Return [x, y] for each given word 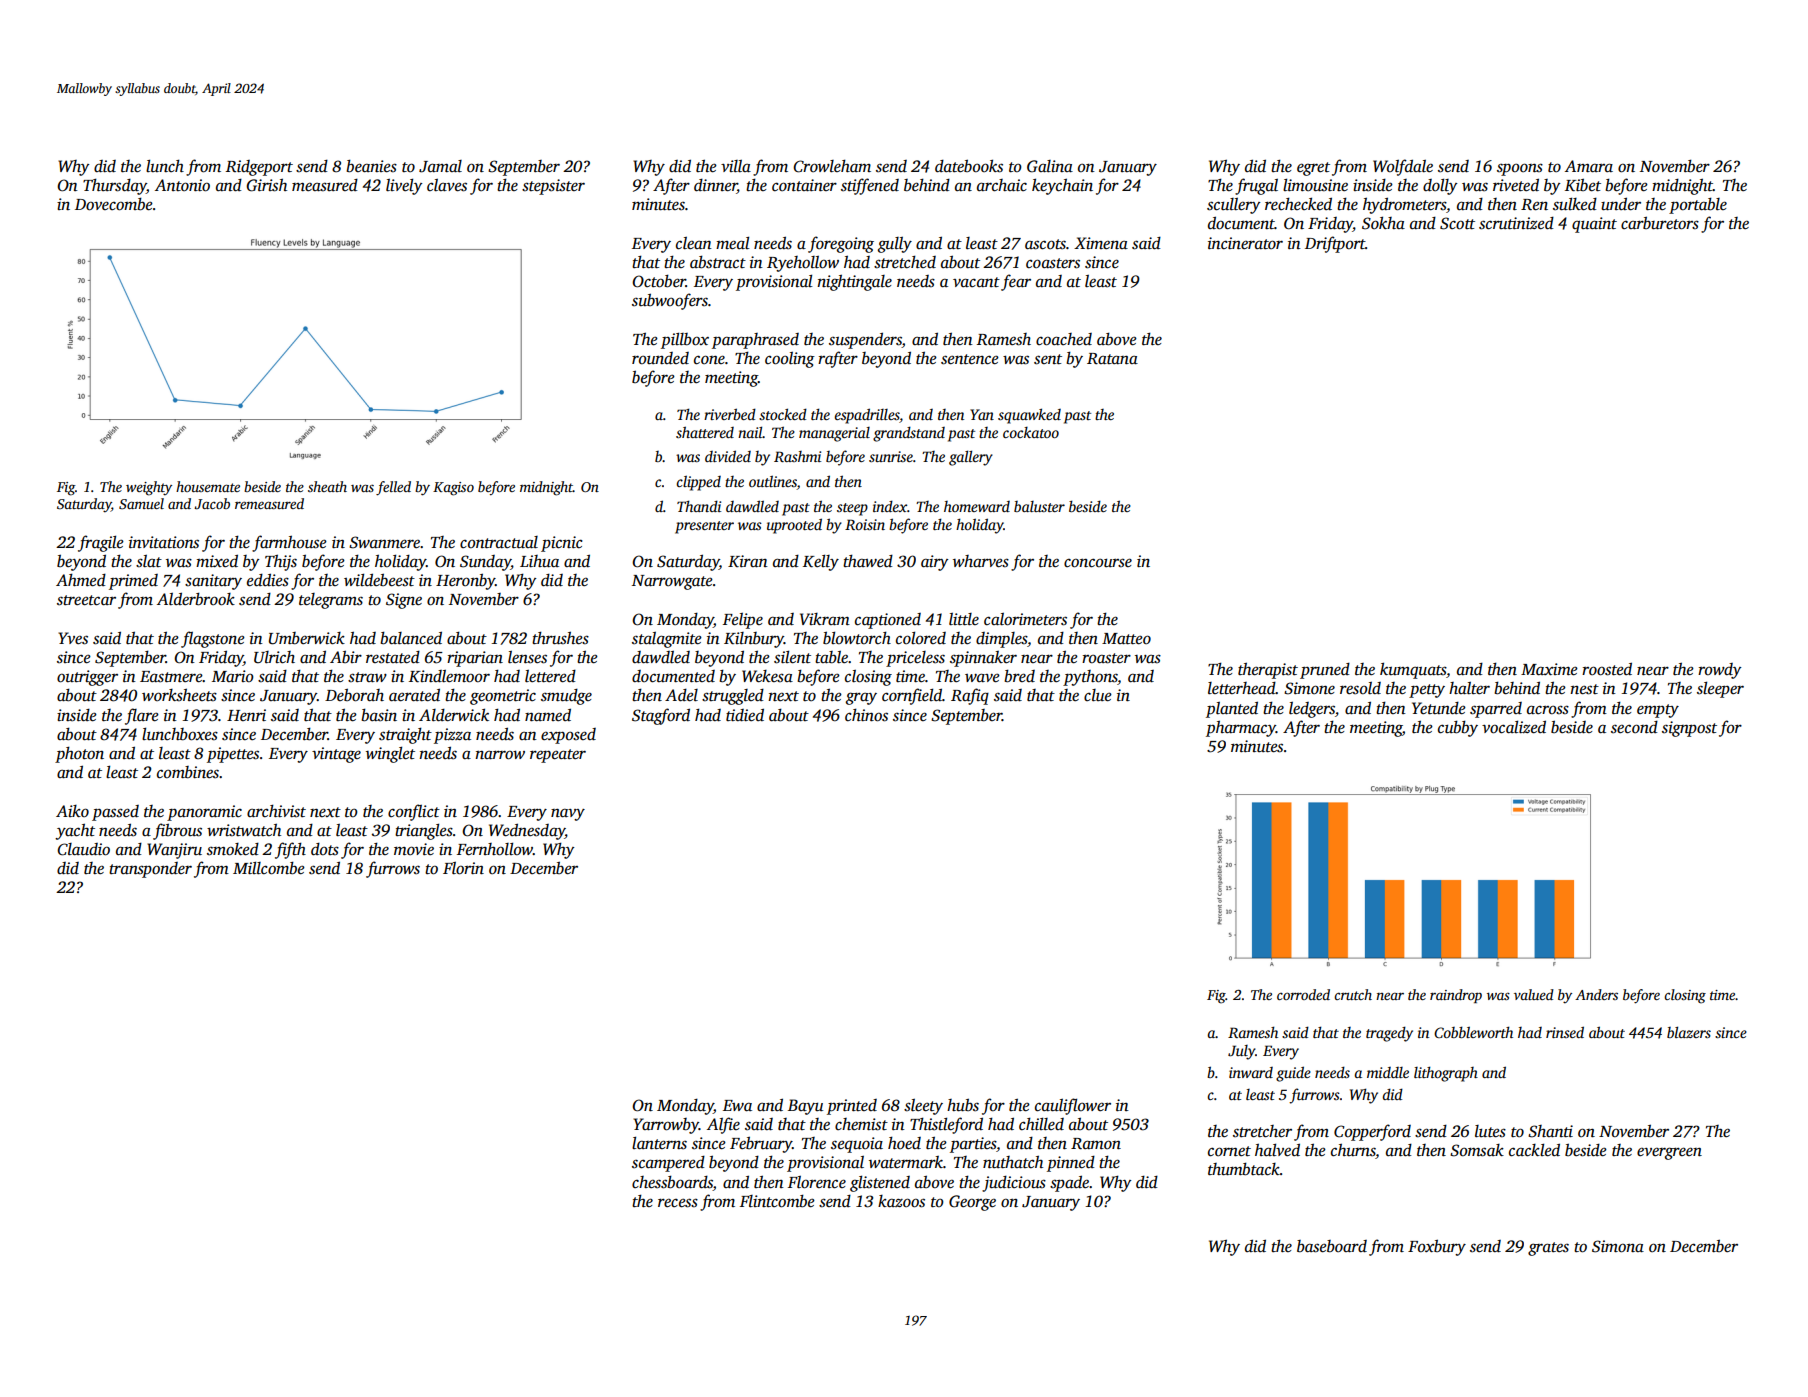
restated [393, 657]
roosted [1607, 669]
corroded [1303, 994]
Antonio [182, 185]
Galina [1050, 166]
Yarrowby [666, 1126]
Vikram [825, 619]
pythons [1090, 678]
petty [1427, 691]
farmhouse [289, 543]
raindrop [1456, 996]
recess [678, 1203]
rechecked [1298, 204]
